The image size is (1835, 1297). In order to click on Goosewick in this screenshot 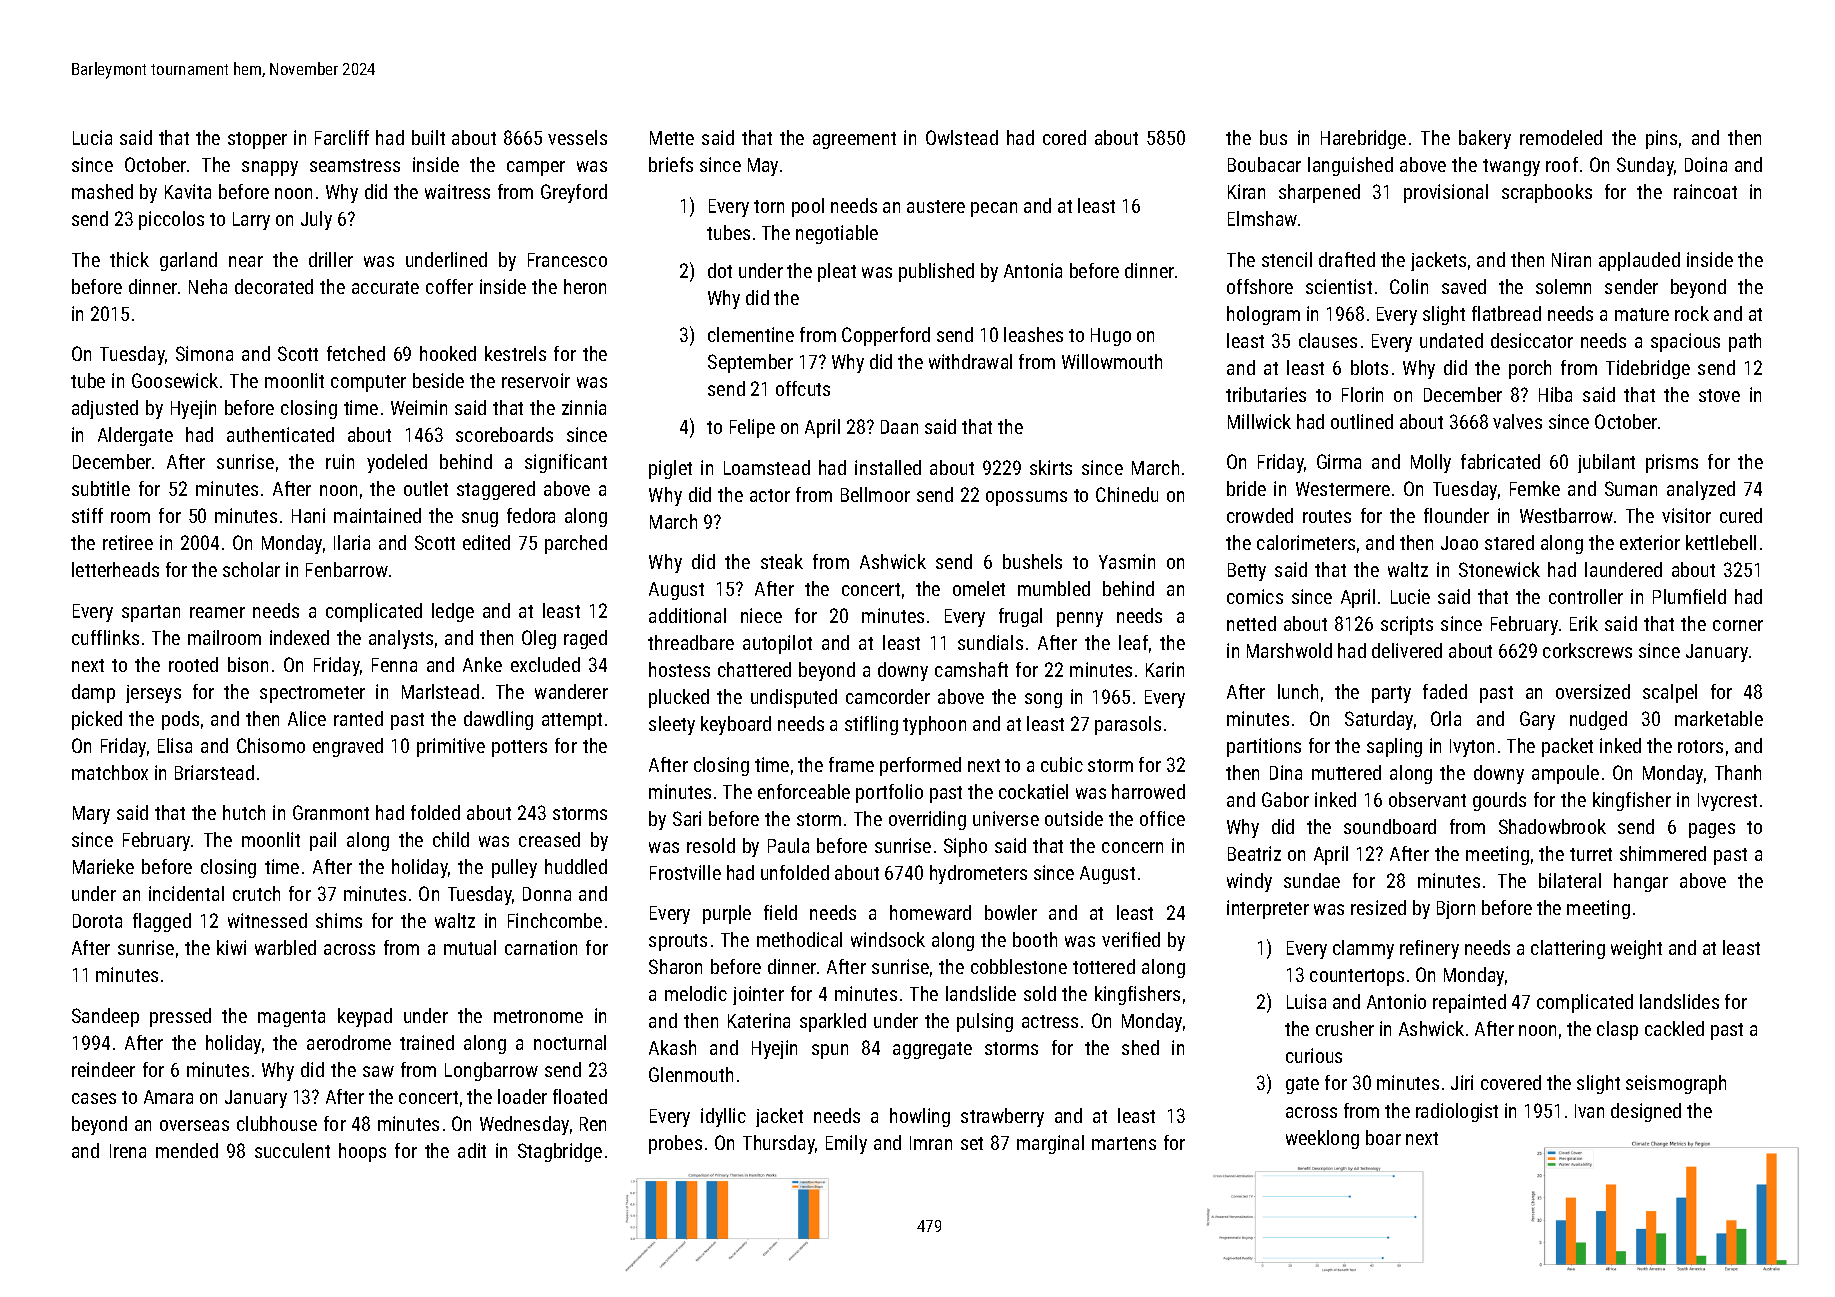, I will do `click(175, 380)`.
